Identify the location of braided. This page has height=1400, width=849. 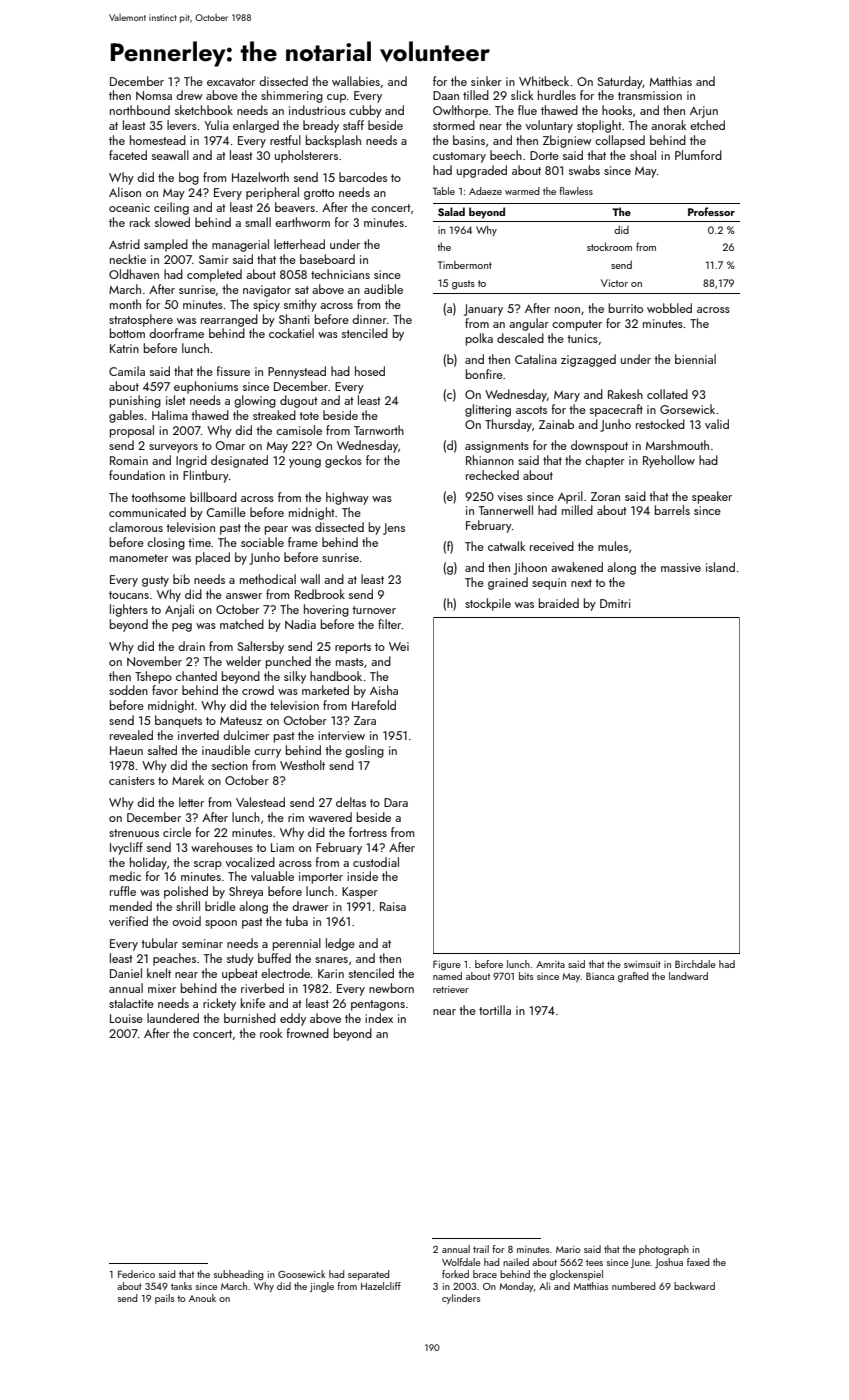
(559, 603).
